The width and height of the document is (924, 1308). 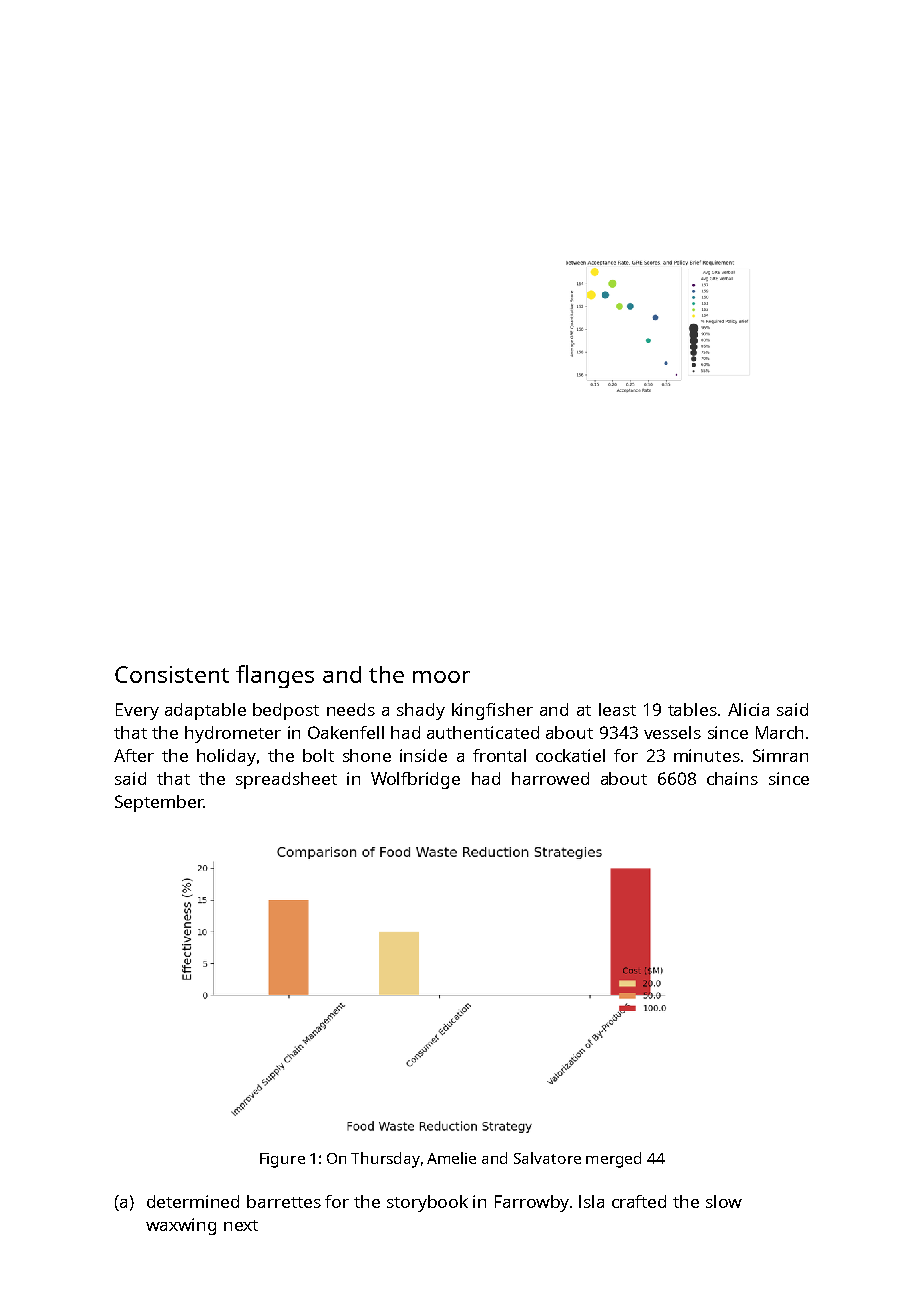 I want to click on spreadsheet, so click(x=286, y=780).
